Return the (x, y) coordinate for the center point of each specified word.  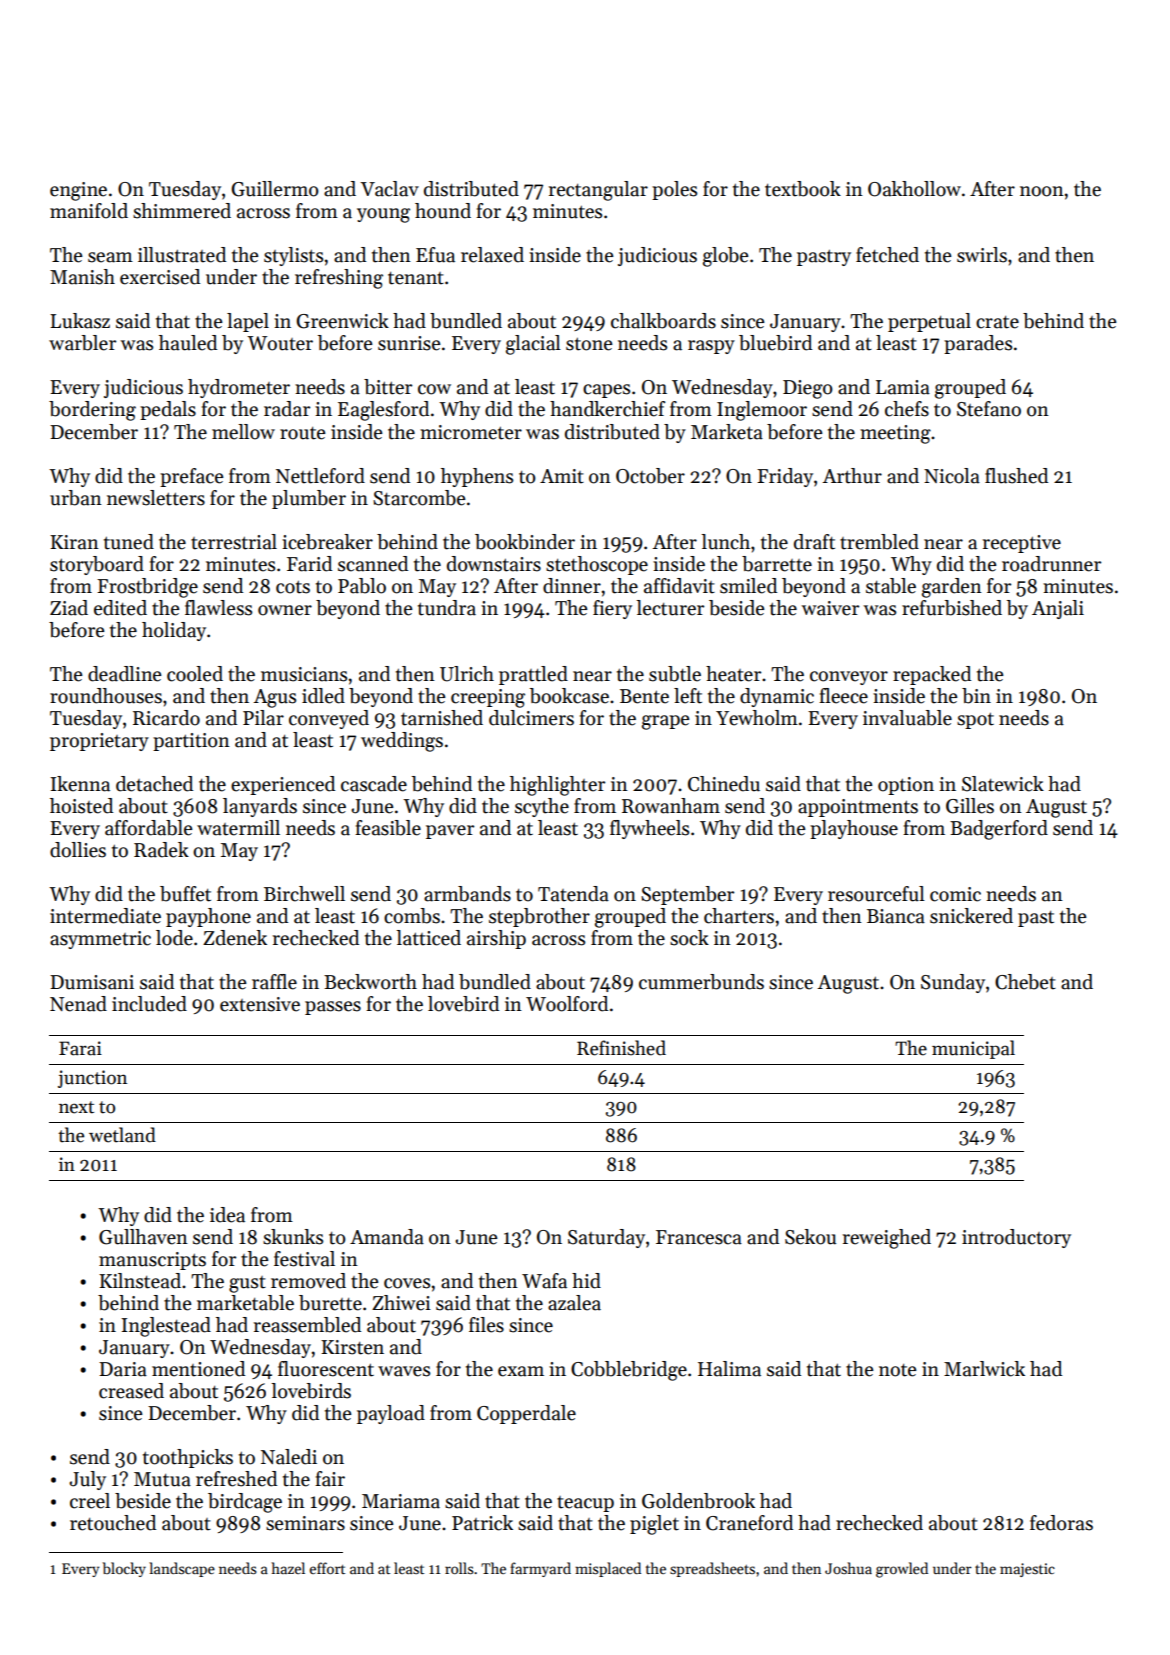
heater (733, 674)
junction (92, 1079)
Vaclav (389, 189)
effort (327, 1568)
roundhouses (106, 696)
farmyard (540, 1569)
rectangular (598, 191)
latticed (428, 938)
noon (1042, 191)
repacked (932, 675)
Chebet (1025, 982)
